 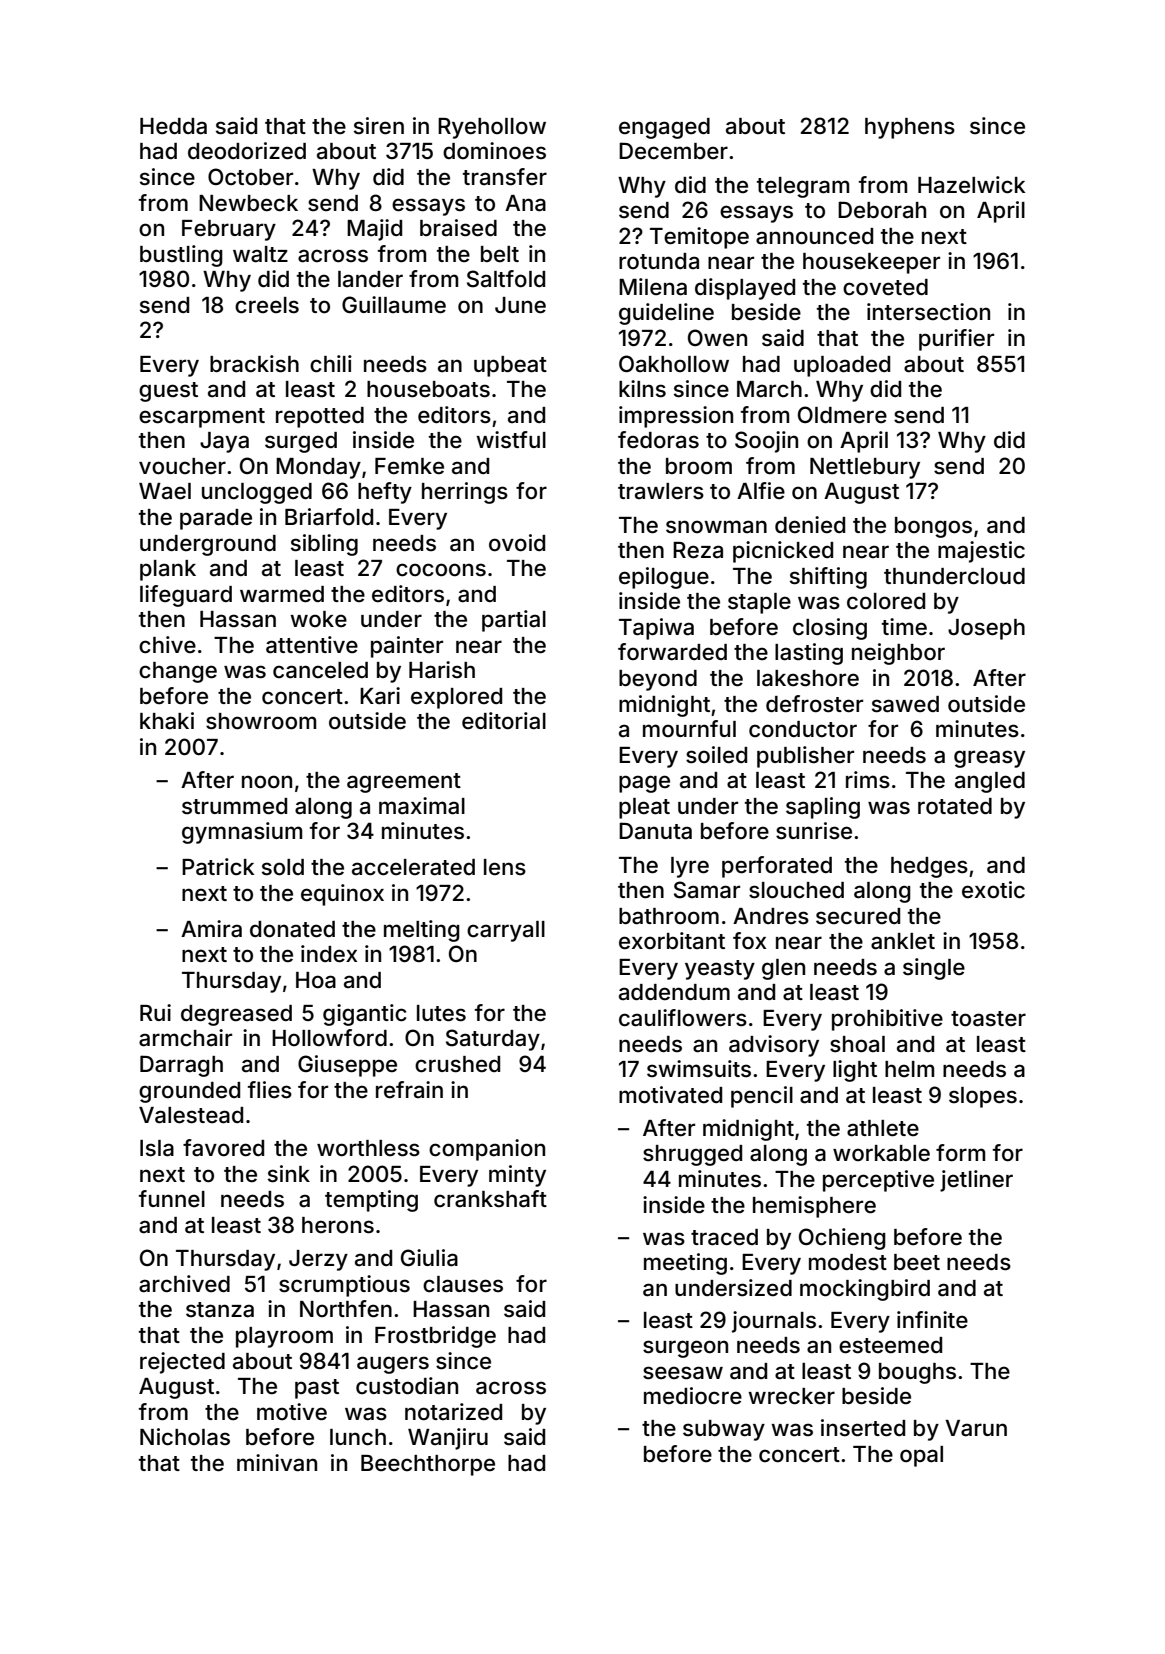 What do you see at coordinates (653, 287) in the screenshot?
I see `Milena` at bounding box center [653, 287].
